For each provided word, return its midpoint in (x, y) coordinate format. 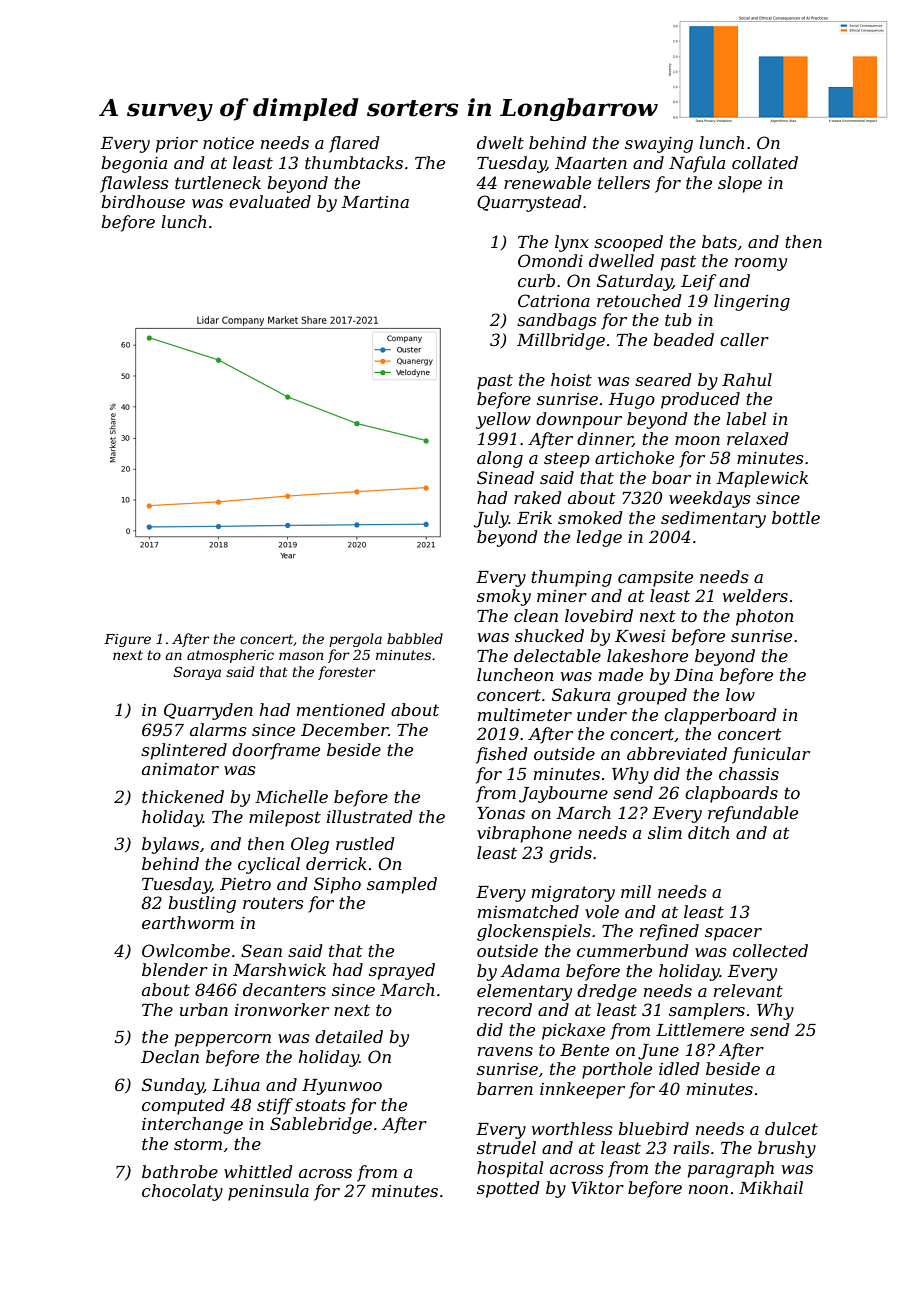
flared (354, 144)
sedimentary (713, 519)
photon (764, 617)
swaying (659, 145)
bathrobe (180, 1171)
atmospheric (230, 656)
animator (180, 769)
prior (177, 145)
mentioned (341, 709)
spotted (508, 1189)
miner (562, 596)
